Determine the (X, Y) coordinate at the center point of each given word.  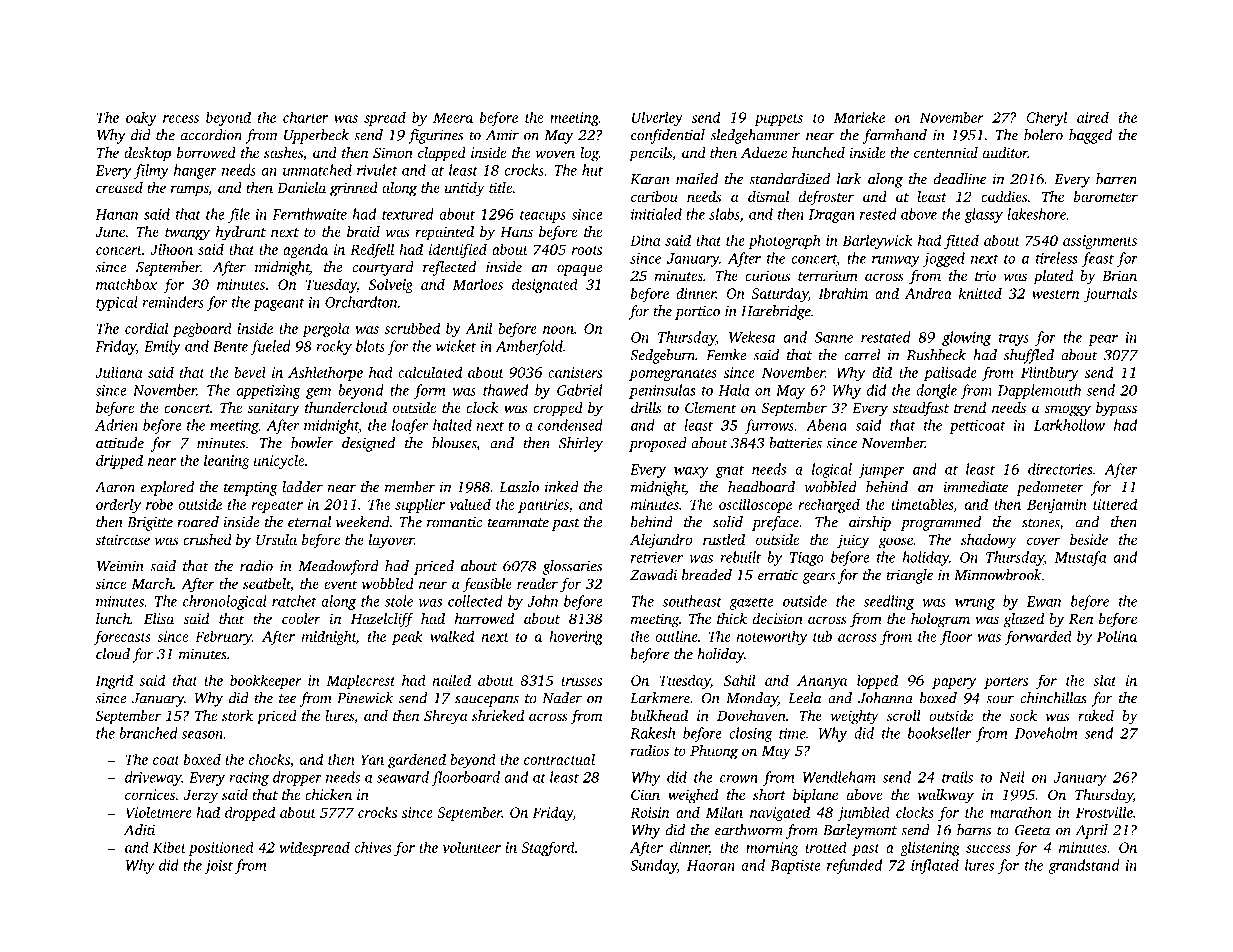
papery (954, 683)
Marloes (478, 284)
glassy (984, 215)
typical (117, 303)
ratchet (294, 601)
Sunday (653, 866)
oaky (141, 118)
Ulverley (657, 118)
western (1056, 294)
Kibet (169, 847)
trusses (581, 681)
